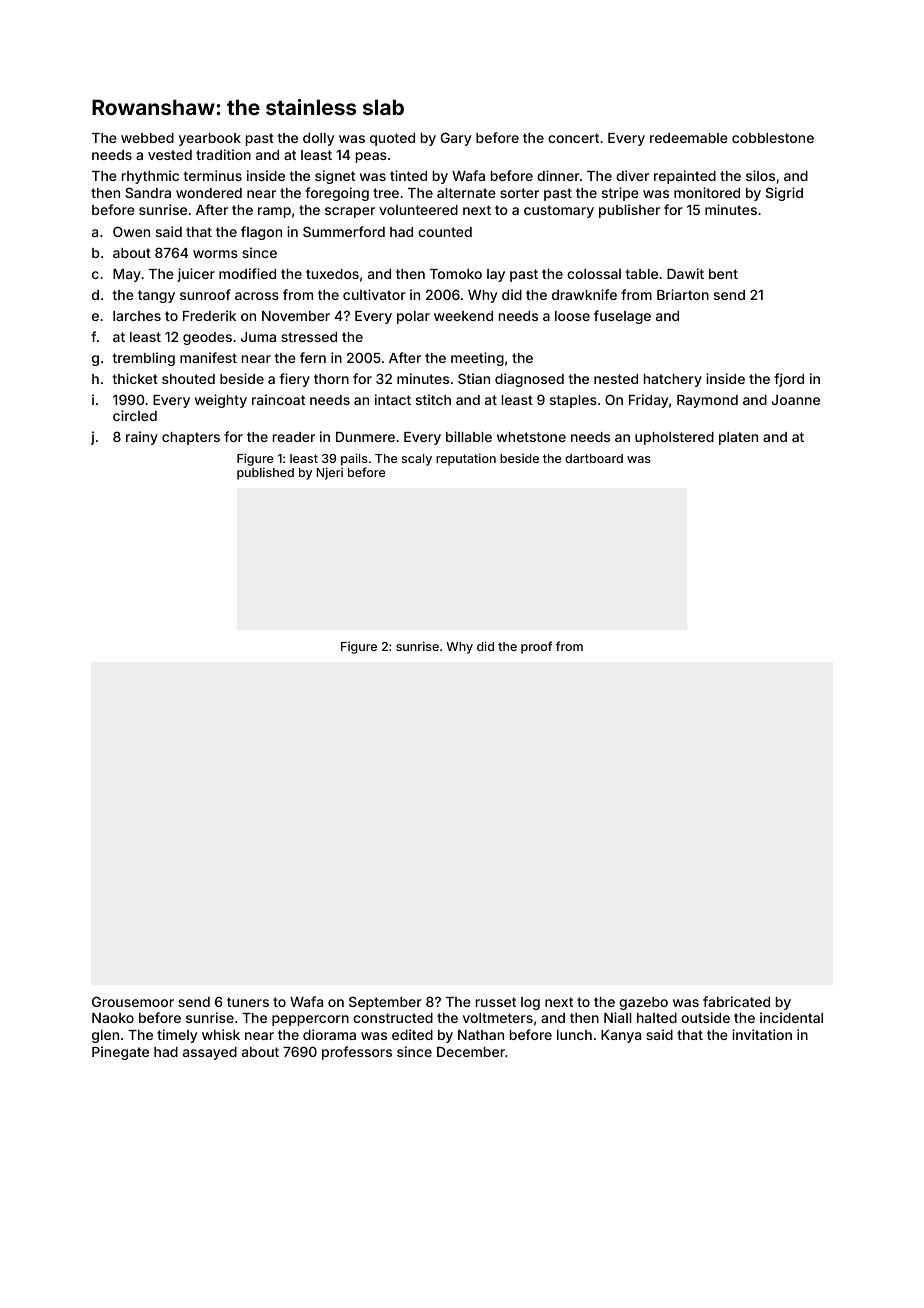 The height and width of the screenshot is (1308, 924). I want to click on lunch, so click(574, 1035).
